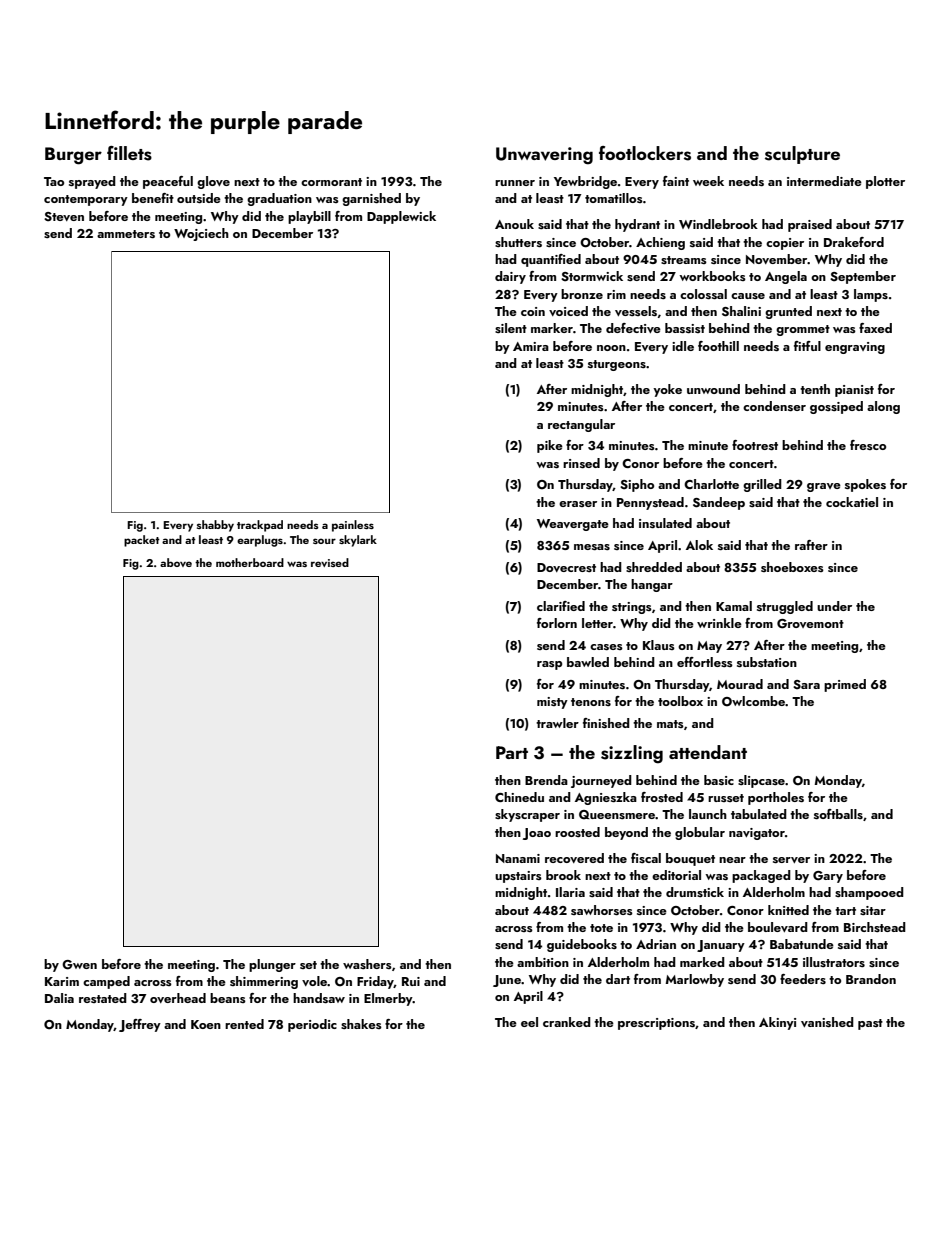  Describe the element at coordinates (358, 541) in the image. I see `skylark` at that location.
